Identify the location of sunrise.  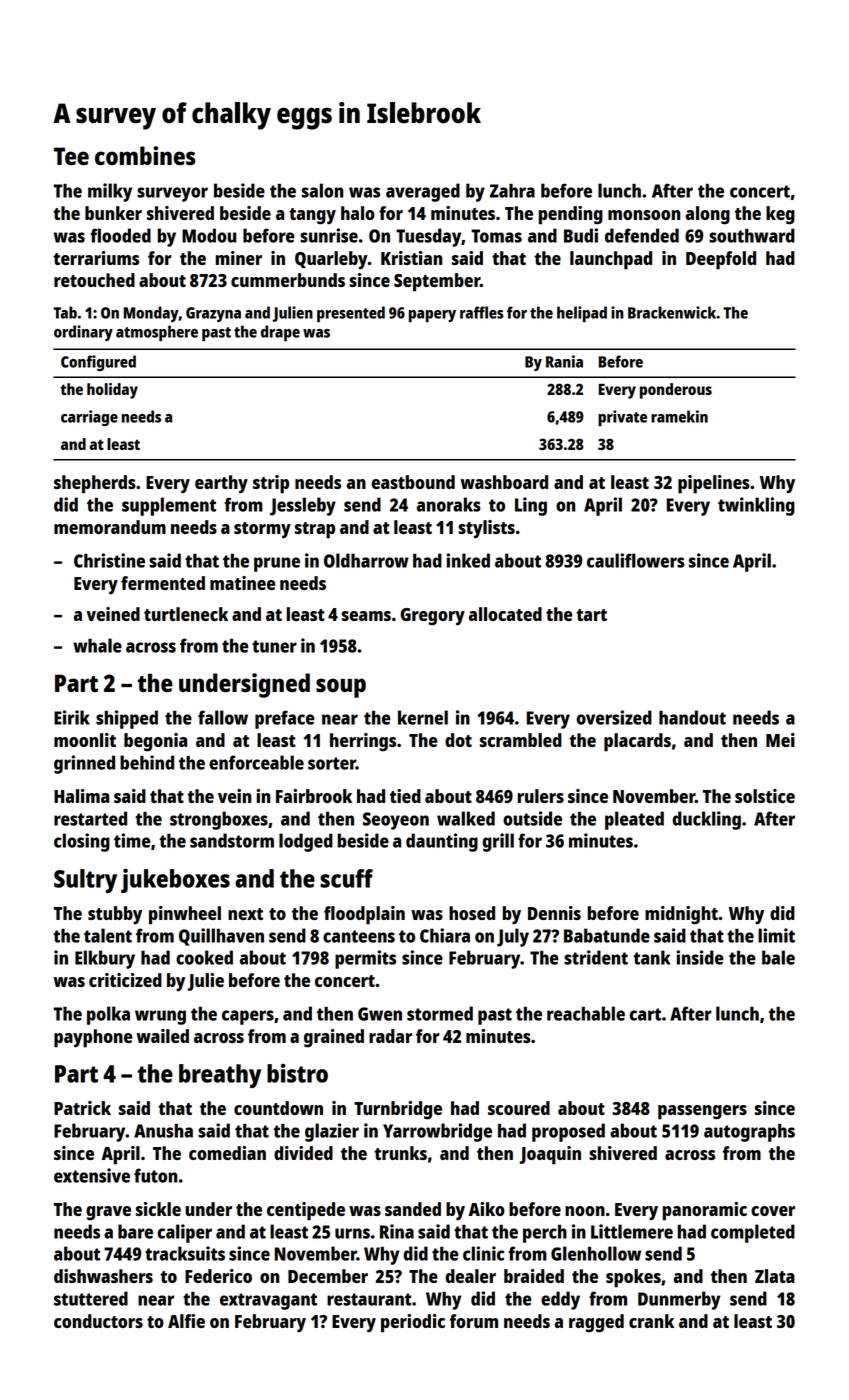
(329, 235).
